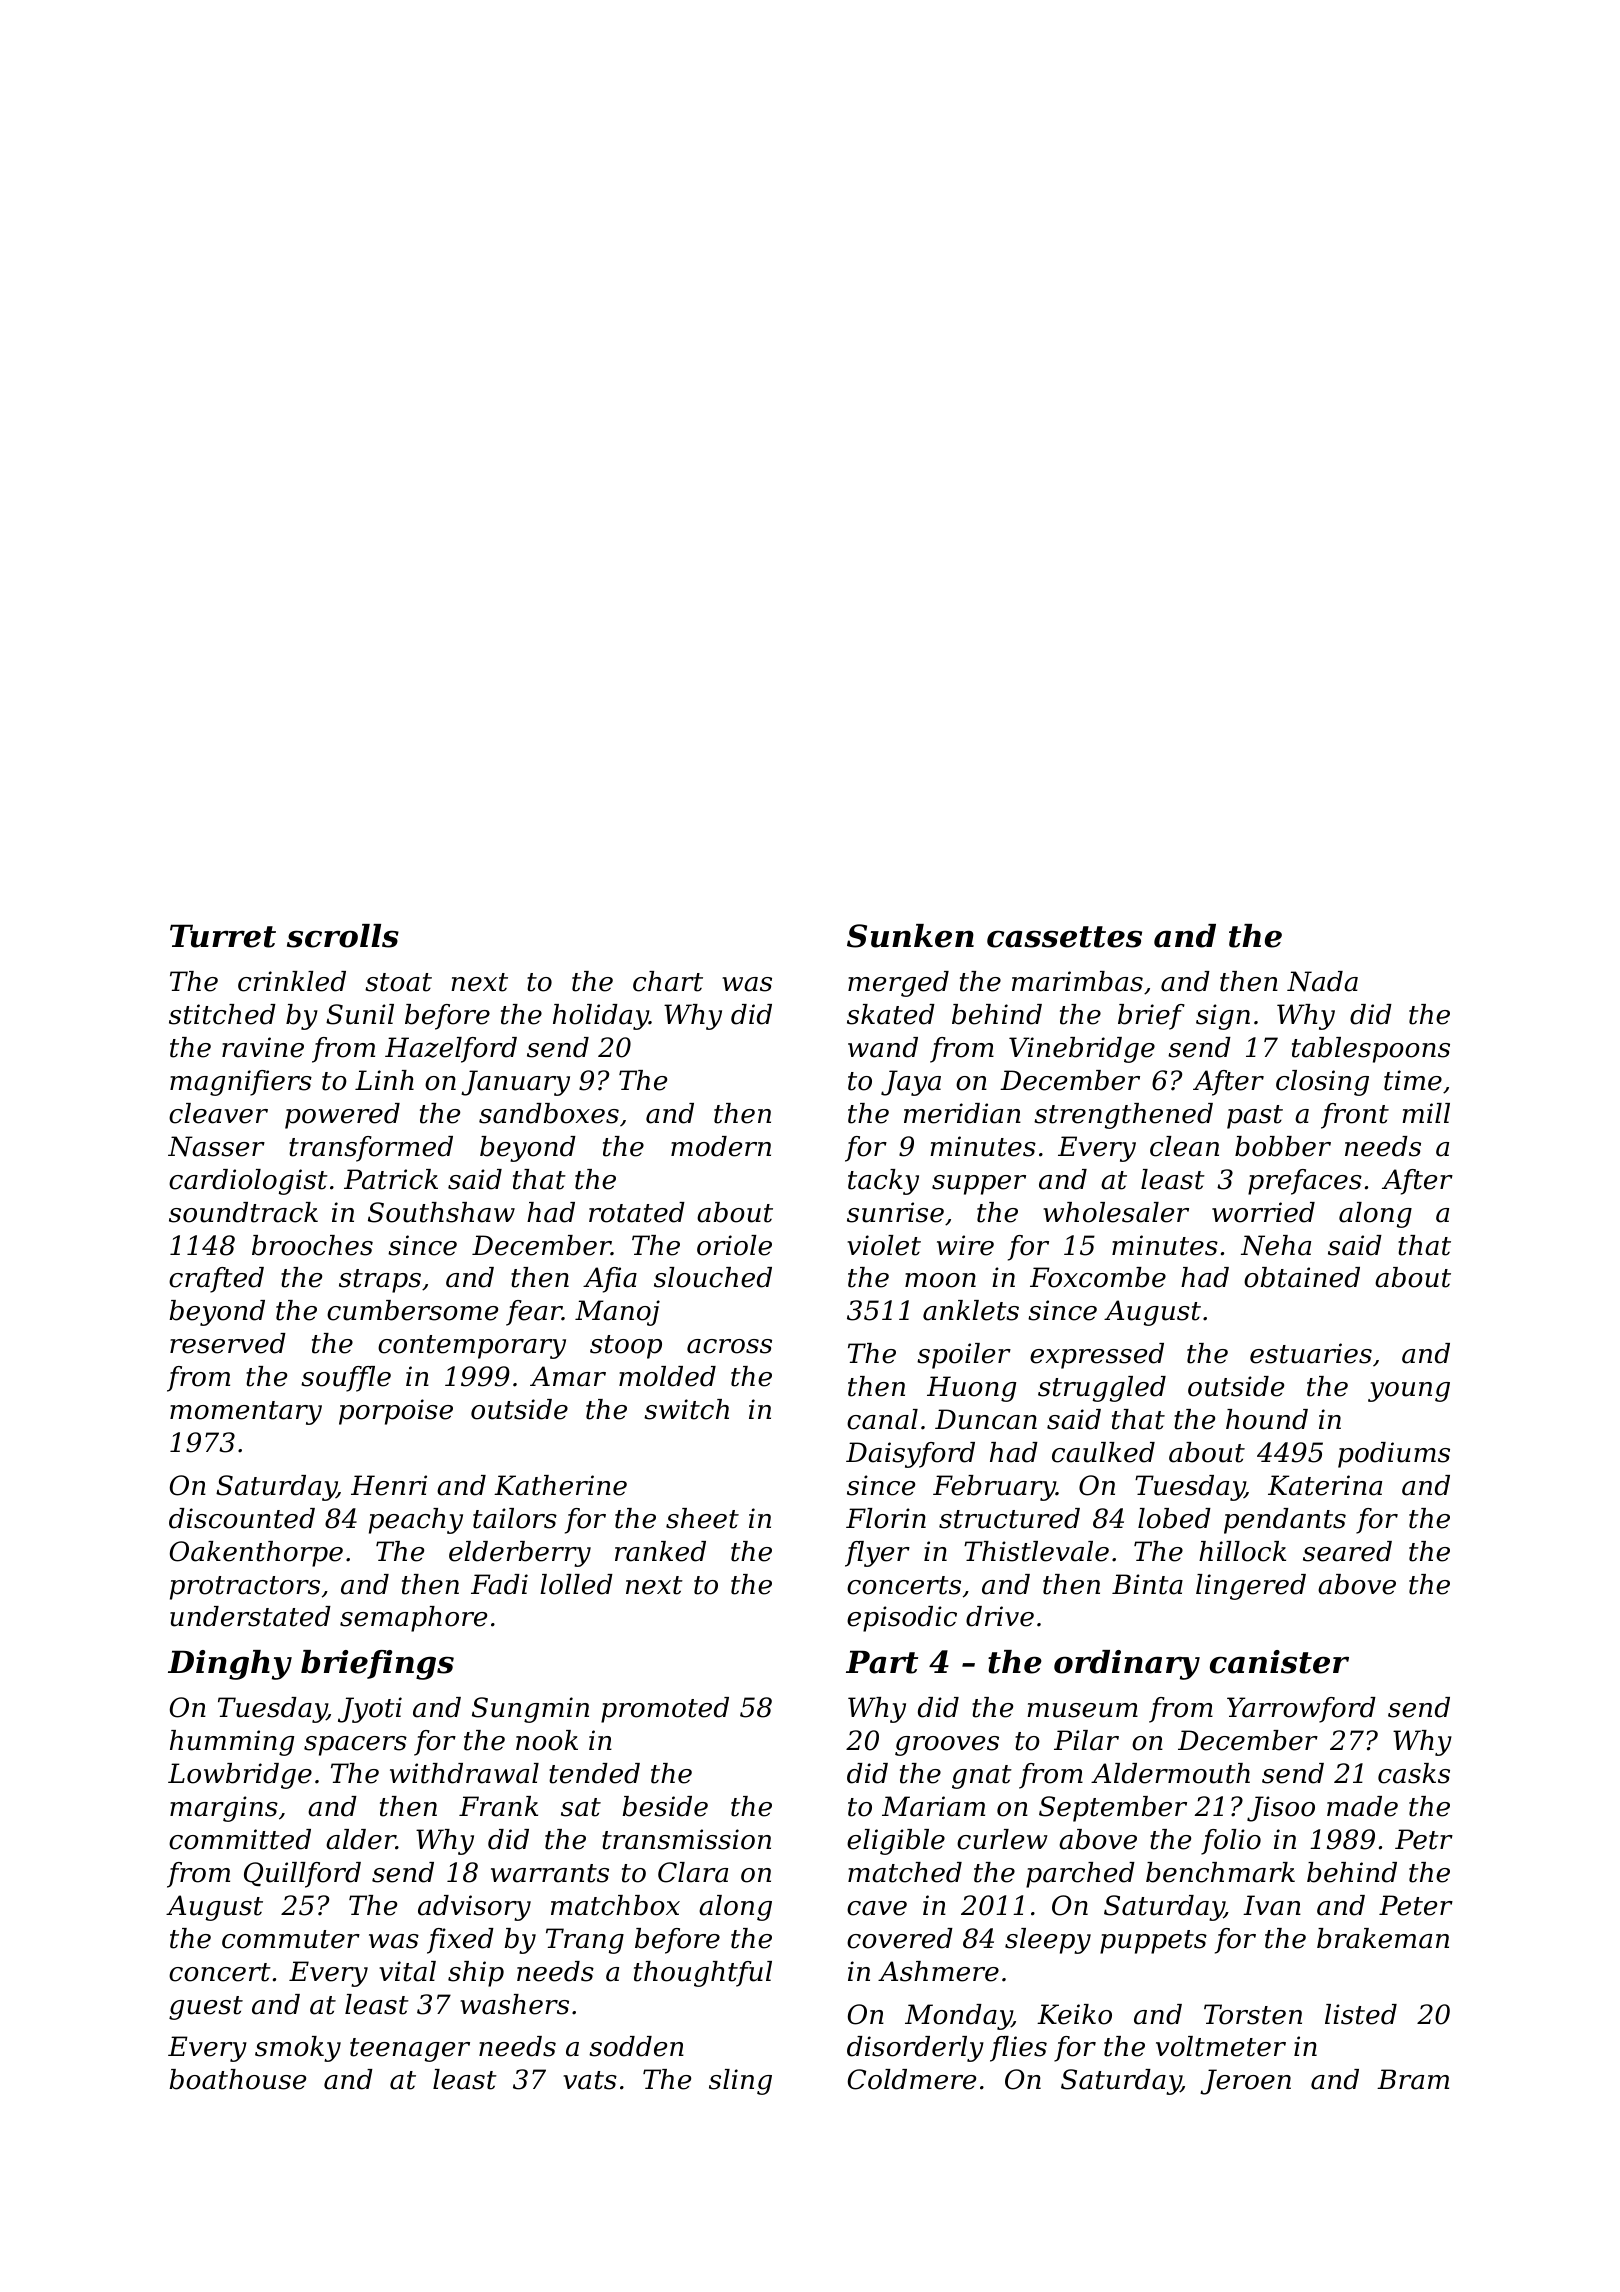  What do you see at coordinates (1074, 2014) in the screenshot?
I see `Keiko` at bounding box center [1074, 2014].
